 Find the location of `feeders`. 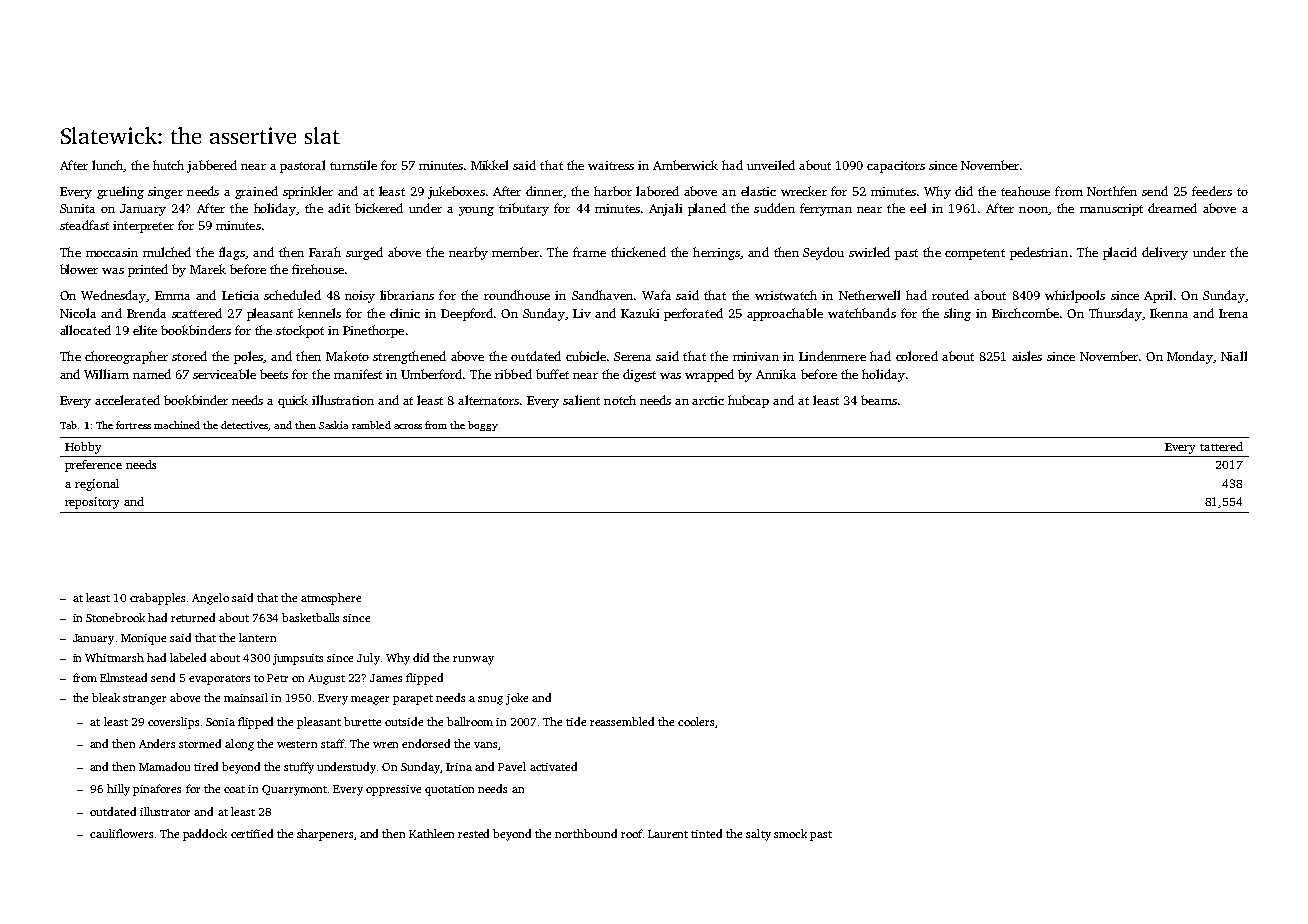

feeders is located at coordinates (1212, 191).
